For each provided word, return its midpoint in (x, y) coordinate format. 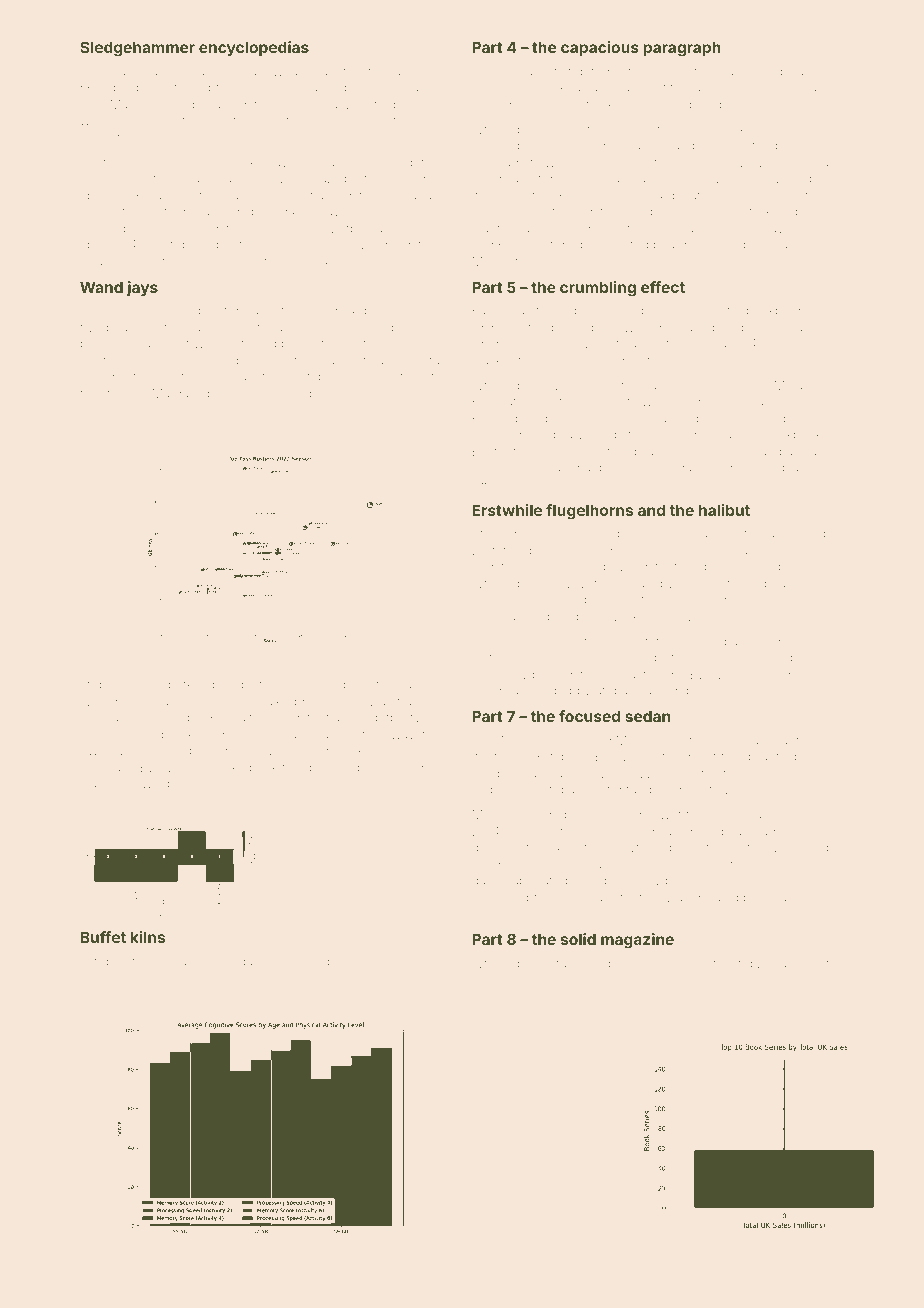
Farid (486, 310)
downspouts (163, 785)
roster (562, 129)
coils (324, 416)
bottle (681, 880)
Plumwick (744, 211)
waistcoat (107, 120)
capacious (600, 48)
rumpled (617, 815)
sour (660, 468)
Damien (265, 310)
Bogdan (238, 962)
